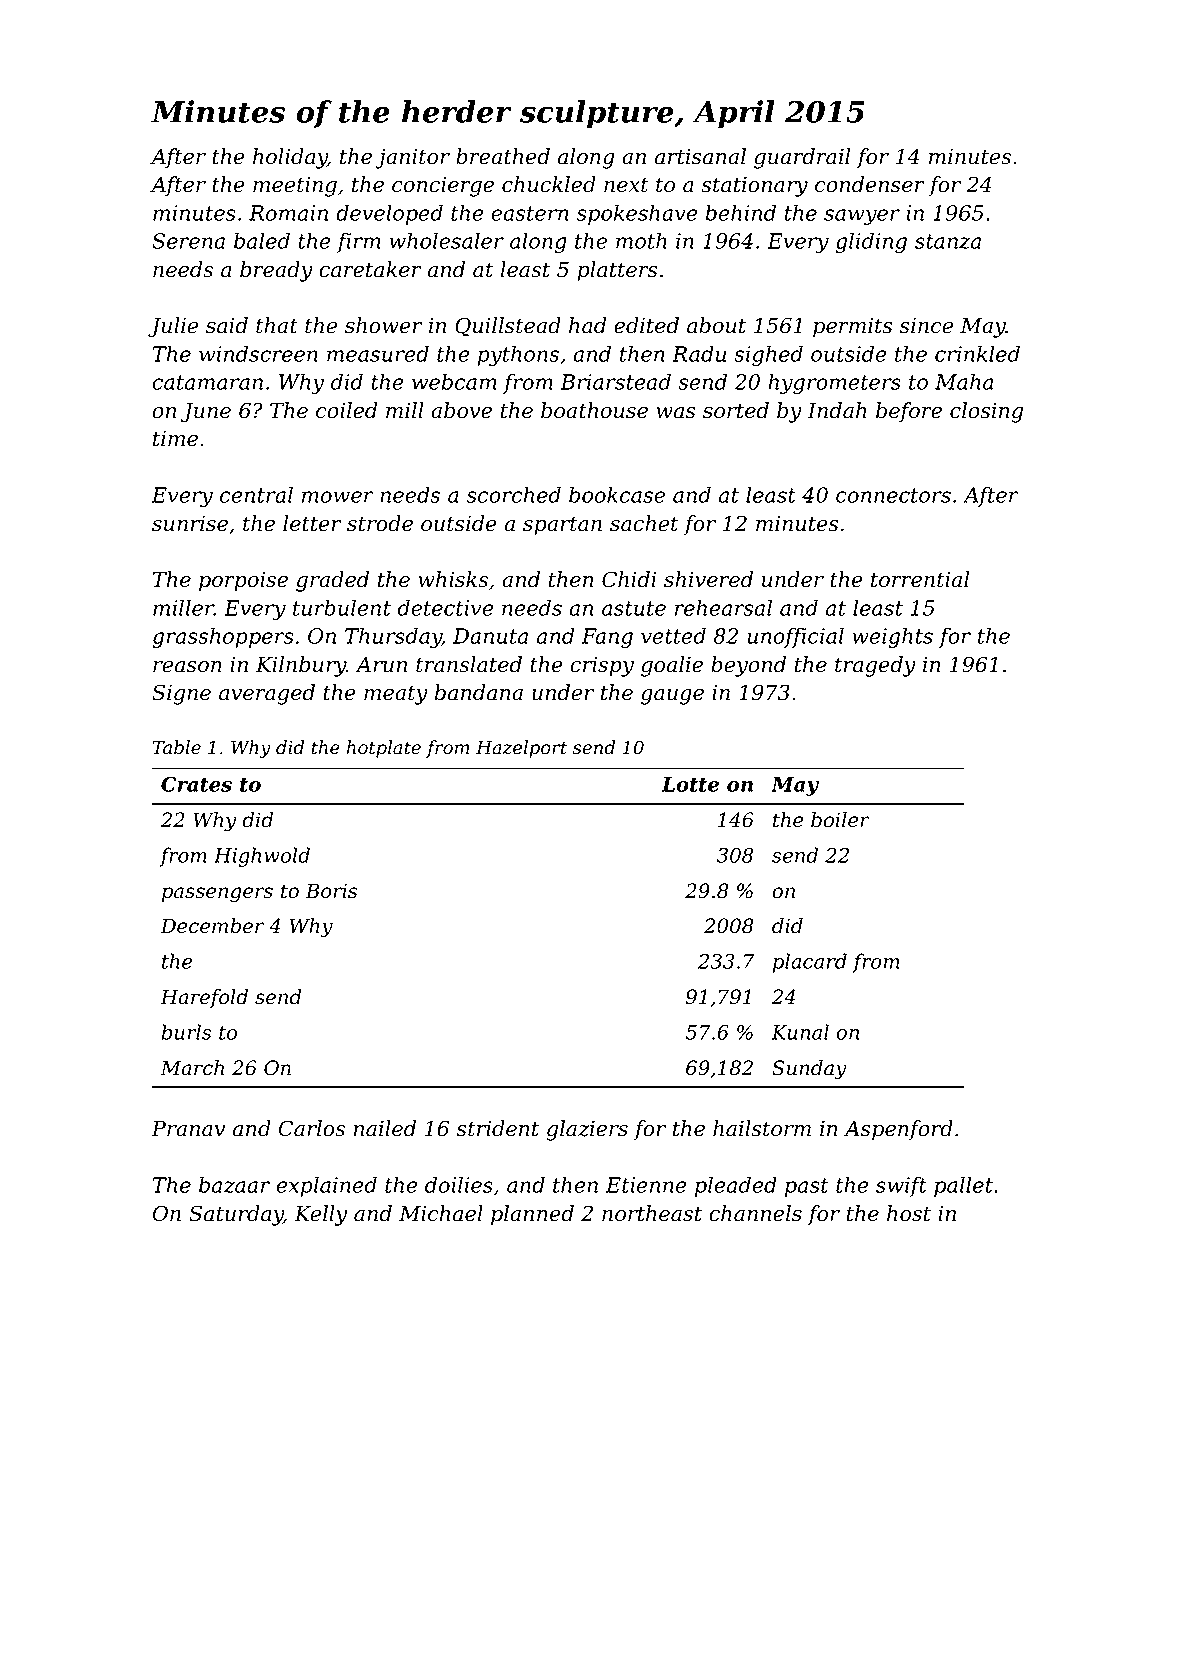 This page has height=1664, width=1177. What do you see at coordinates (607, 638) in the page?
I see `Fang` at bounding box center [607, 638].
